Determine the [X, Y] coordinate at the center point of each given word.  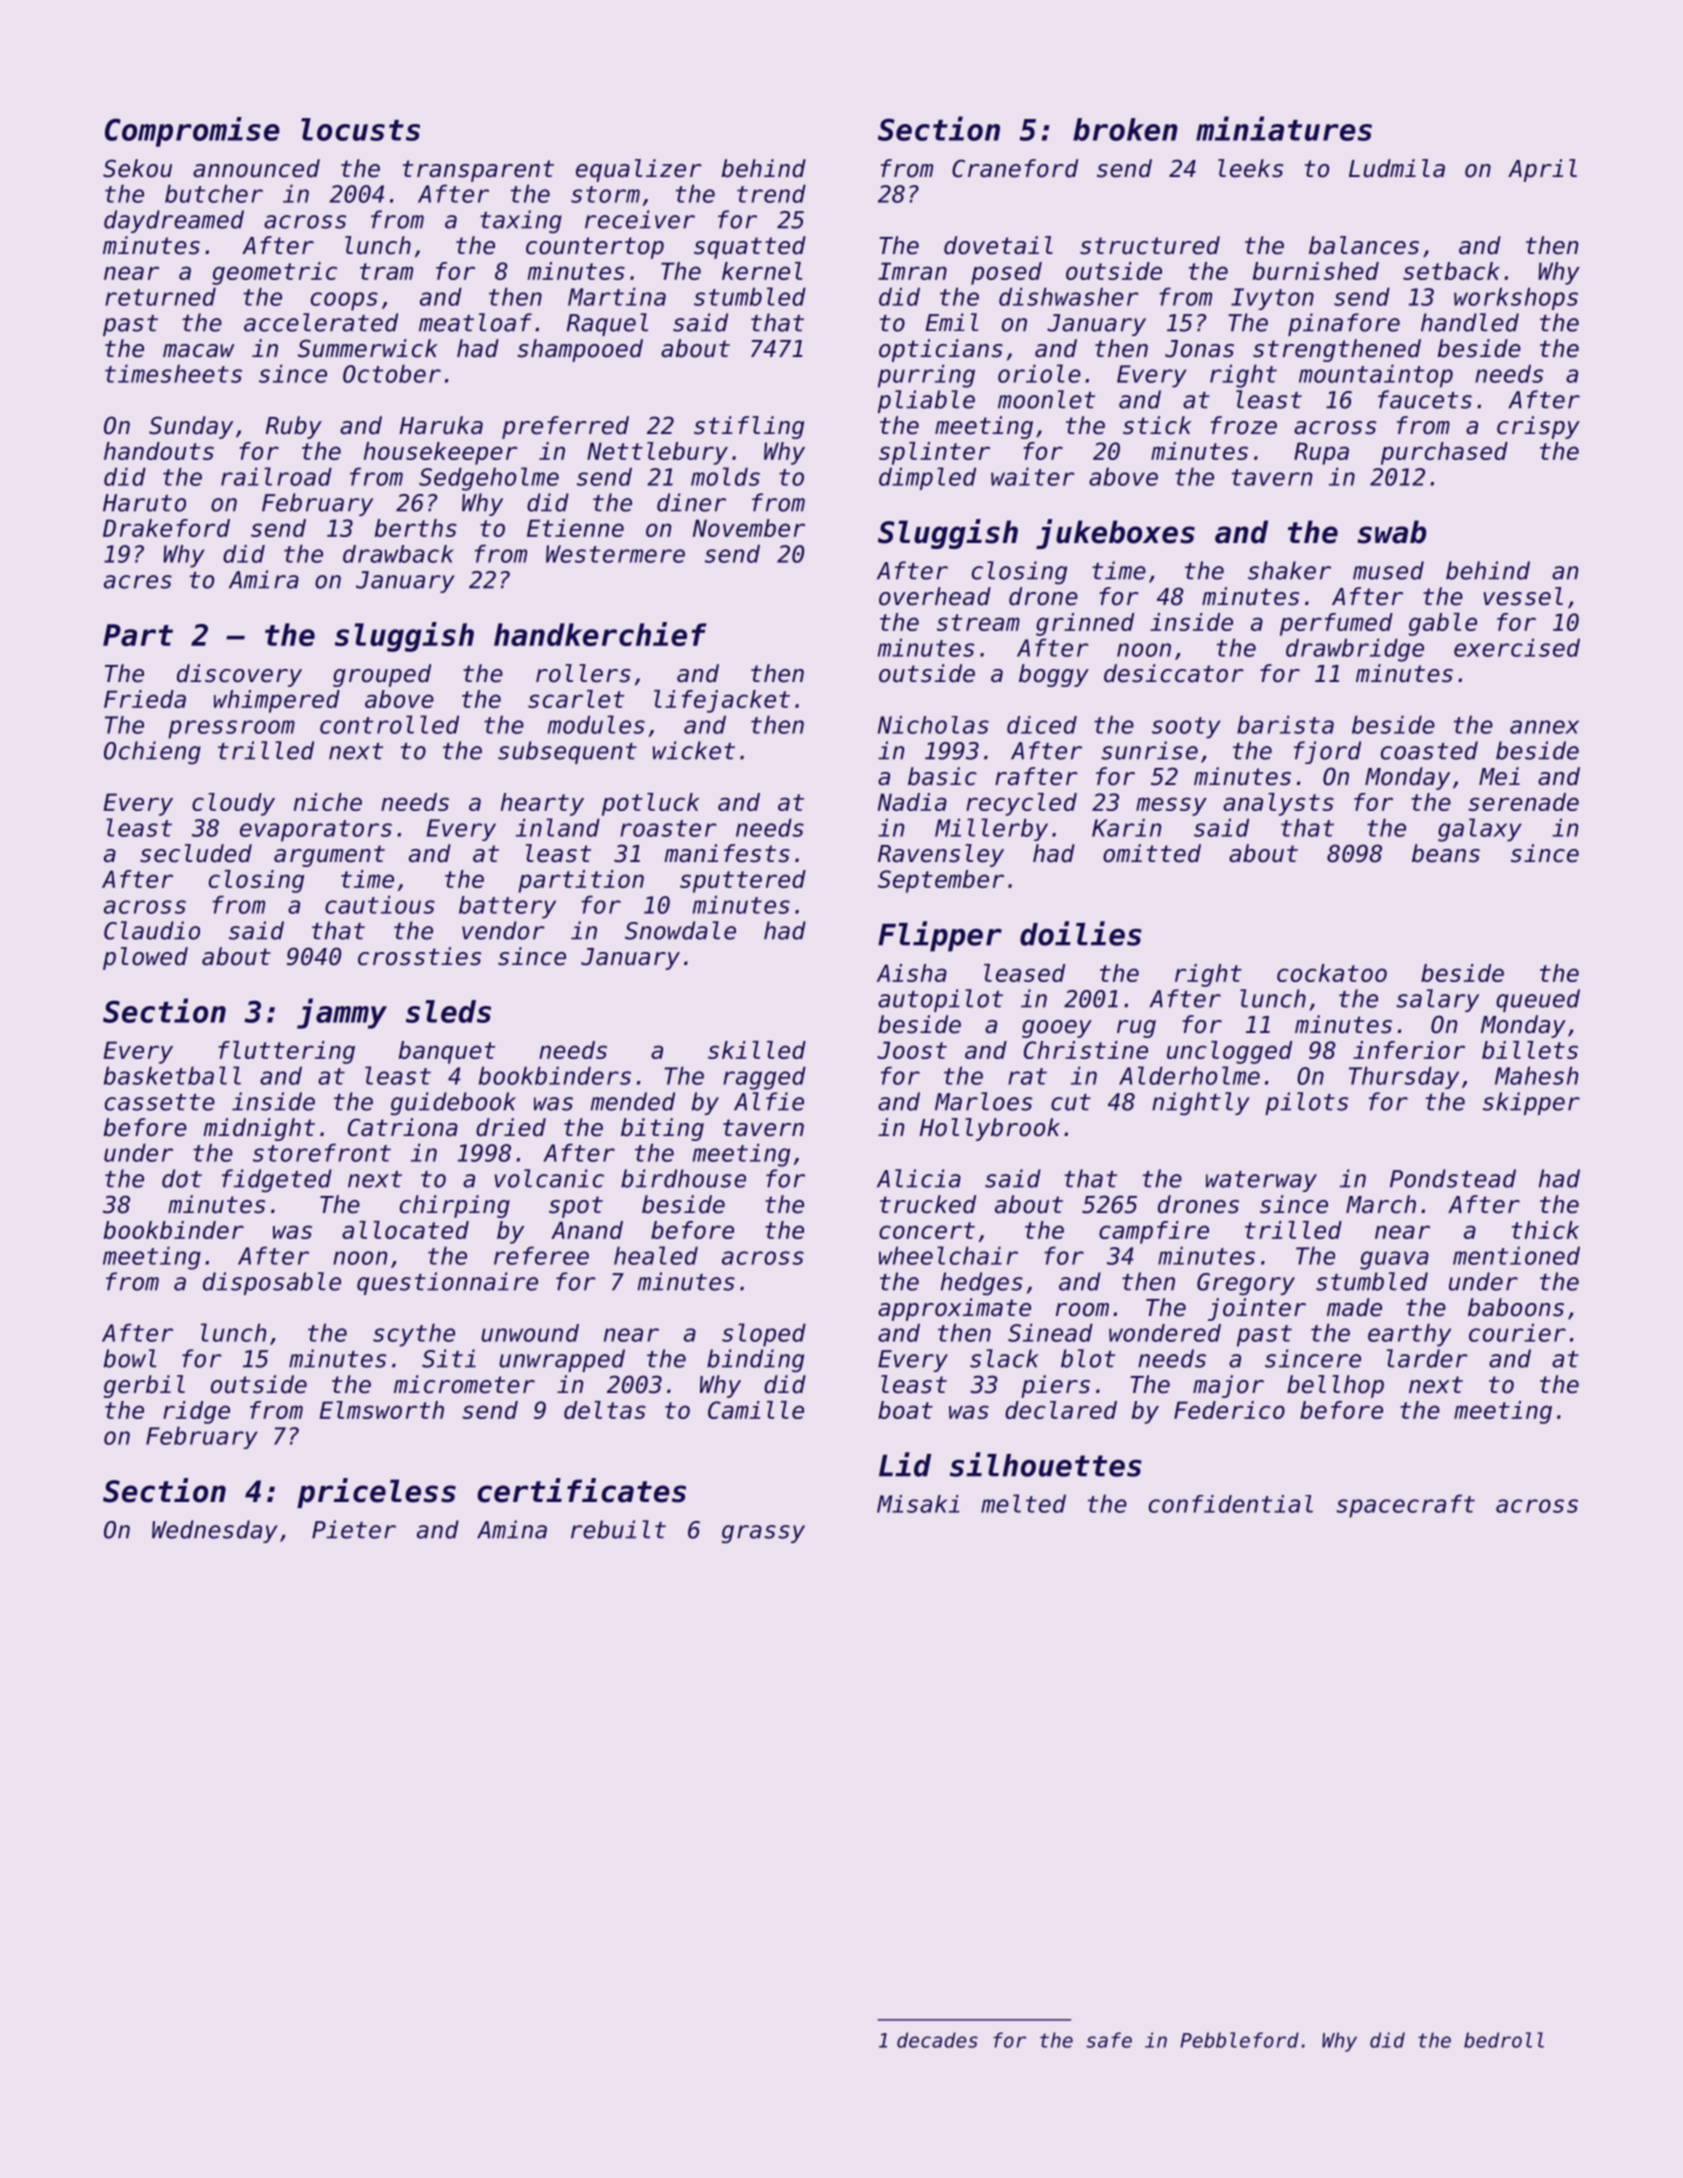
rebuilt [618, 1529]
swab [1391, 532]
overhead [935, 596]
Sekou [137, 168]
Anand [587, 1230]
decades [937, 2040]
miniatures [1284, 128]
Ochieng [152, 752]
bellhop [1335, 1386]
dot [182, 1178]
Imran [912, 271]
